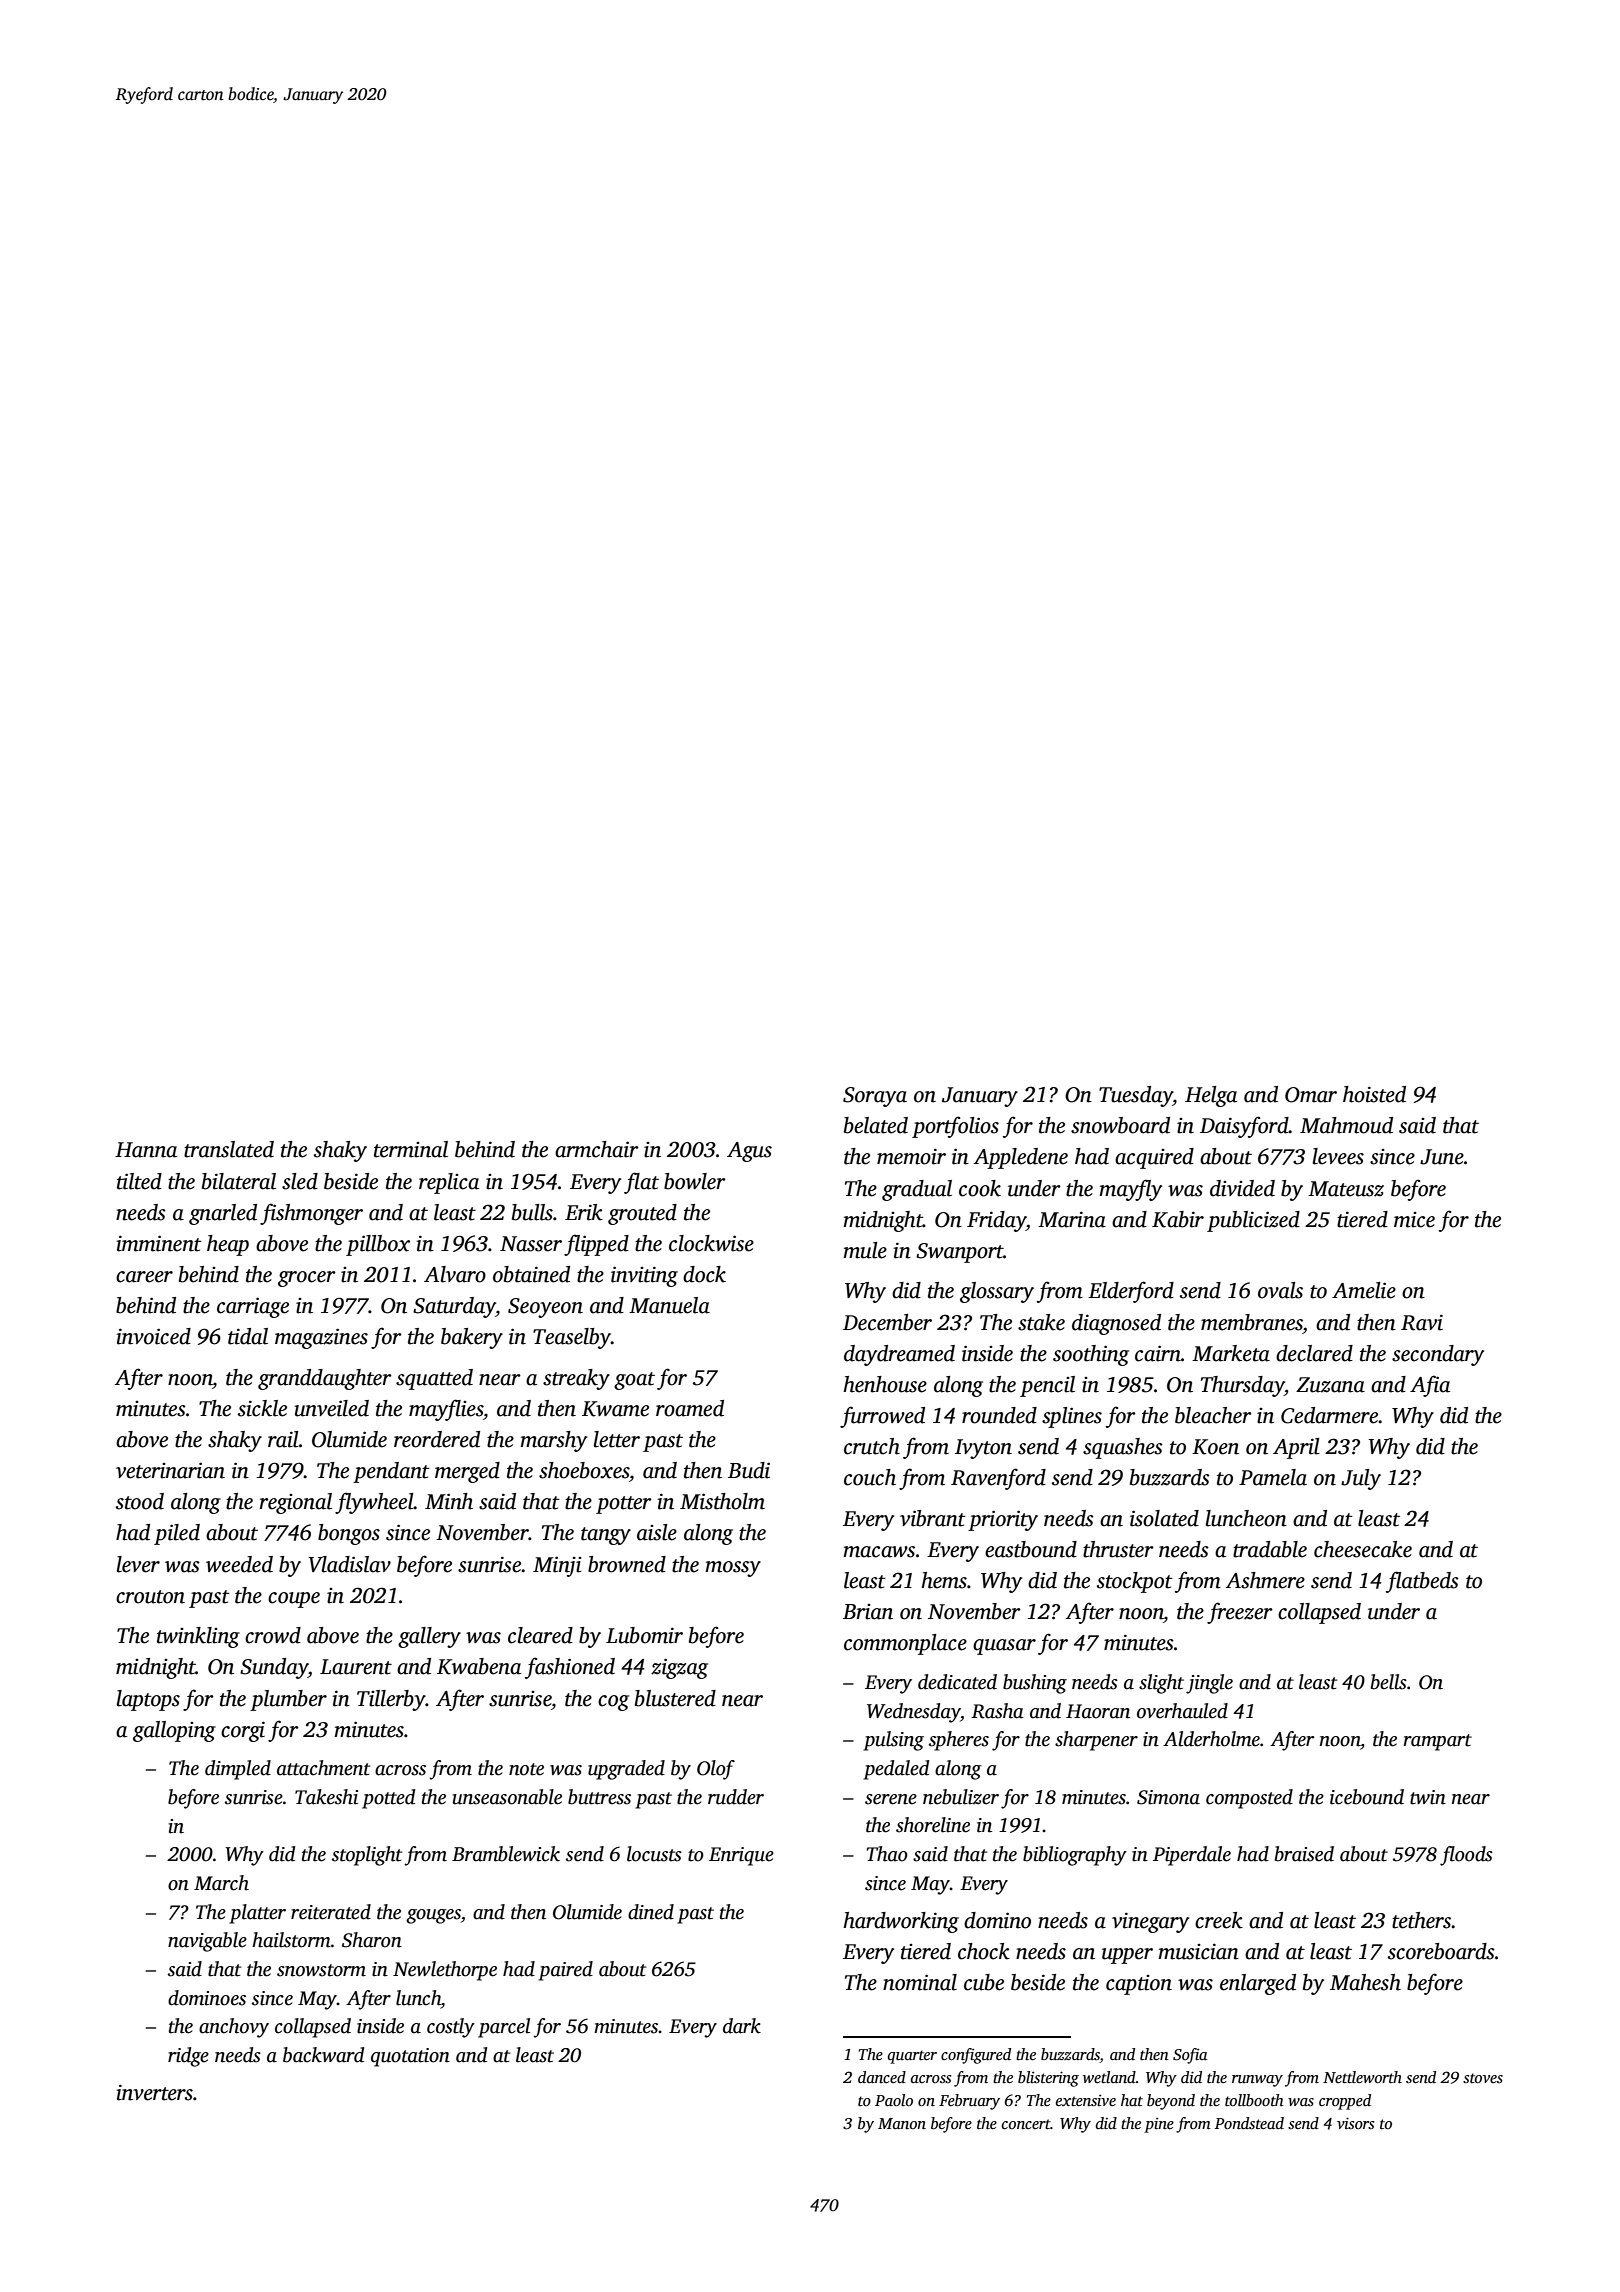 The height and width of the page is (2292, 1620). What do you see at coordinates (984, 1951) in the page?
I see `chock` at bounding box center [984, 1951].
